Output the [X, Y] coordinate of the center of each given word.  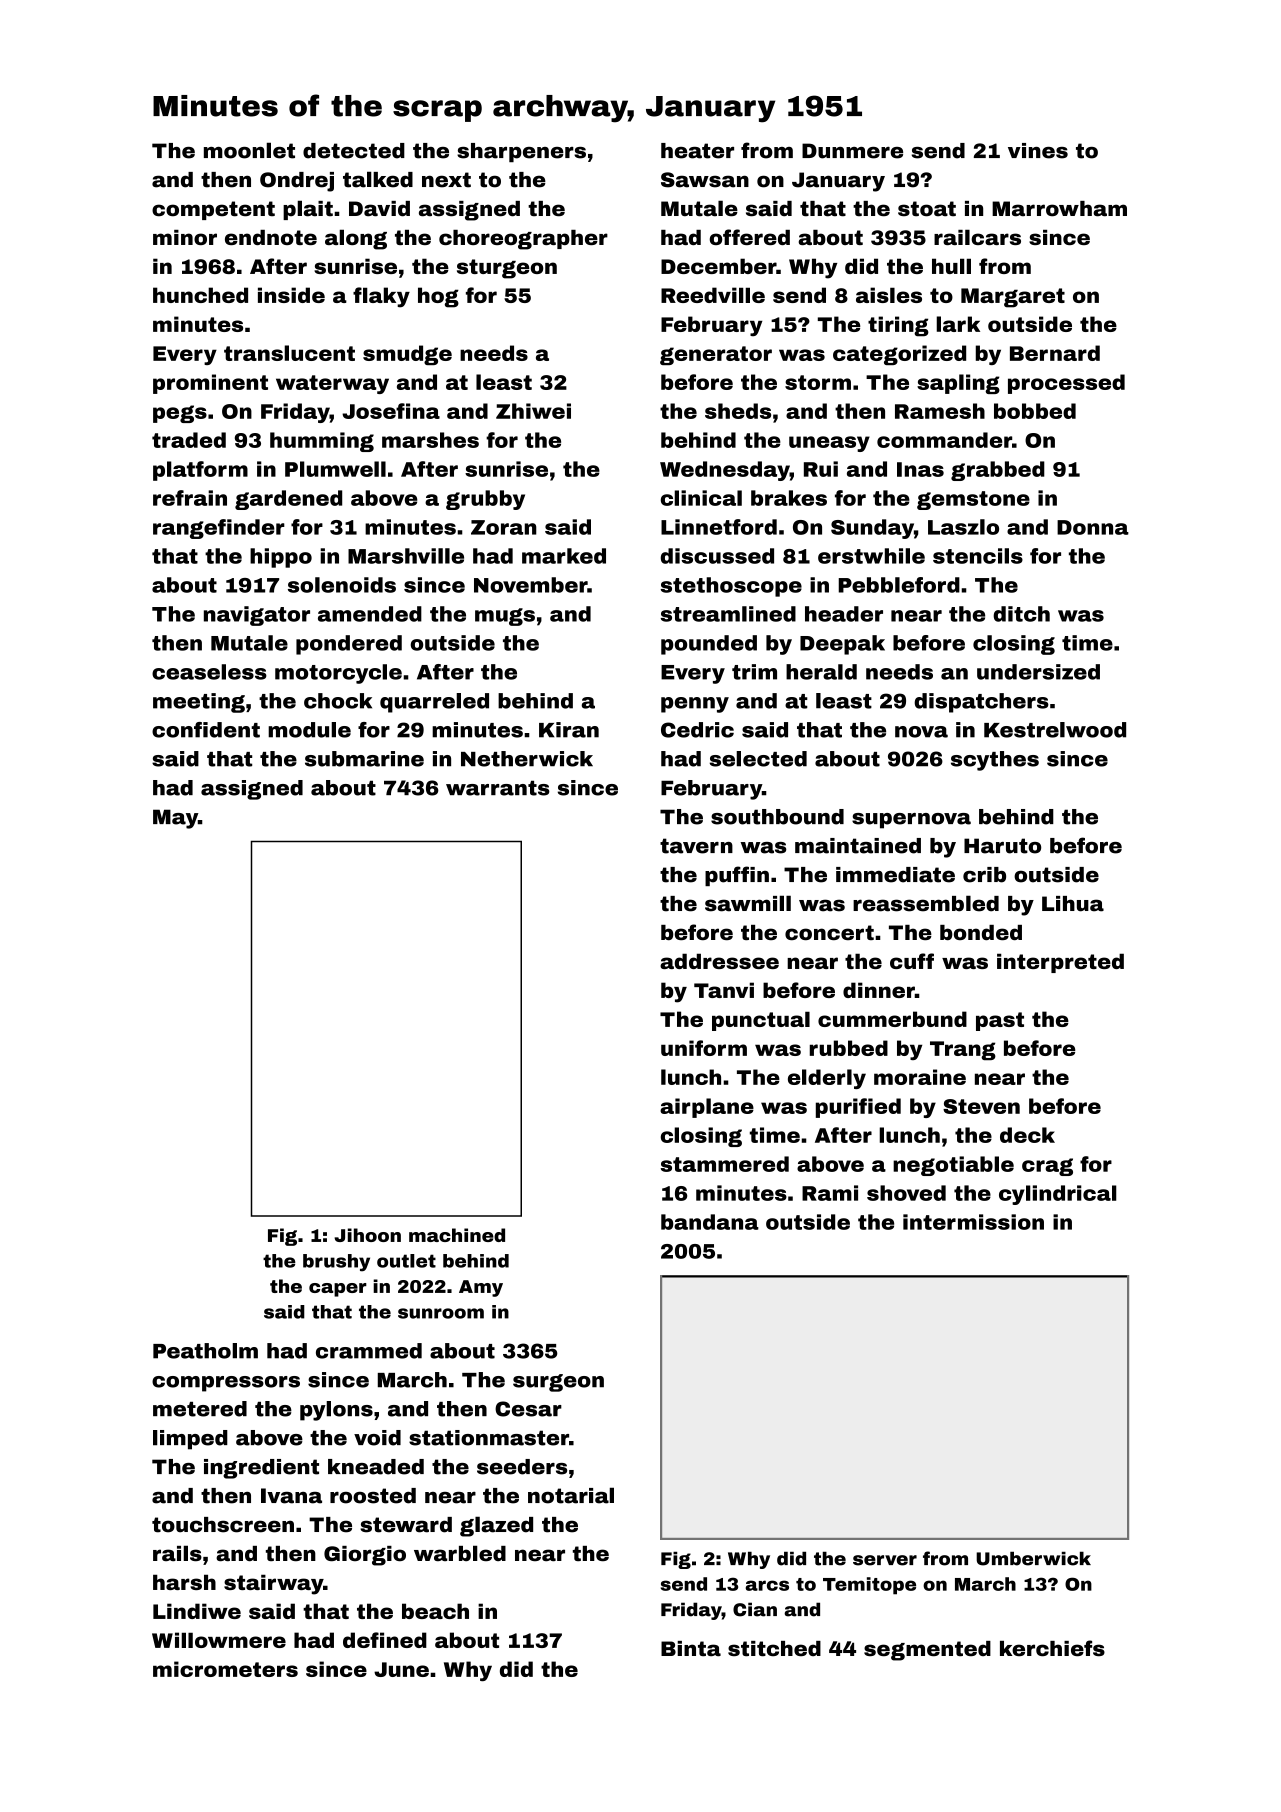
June [401, 1669]
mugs [505, 617]
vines [1038, 151]
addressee [719, 961]
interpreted [1060, 963]
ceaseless [209, 672]
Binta [691, 1649]
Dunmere [852, 151]
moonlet [249, 150]
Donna [1093, 527]
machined [457, 1235]
